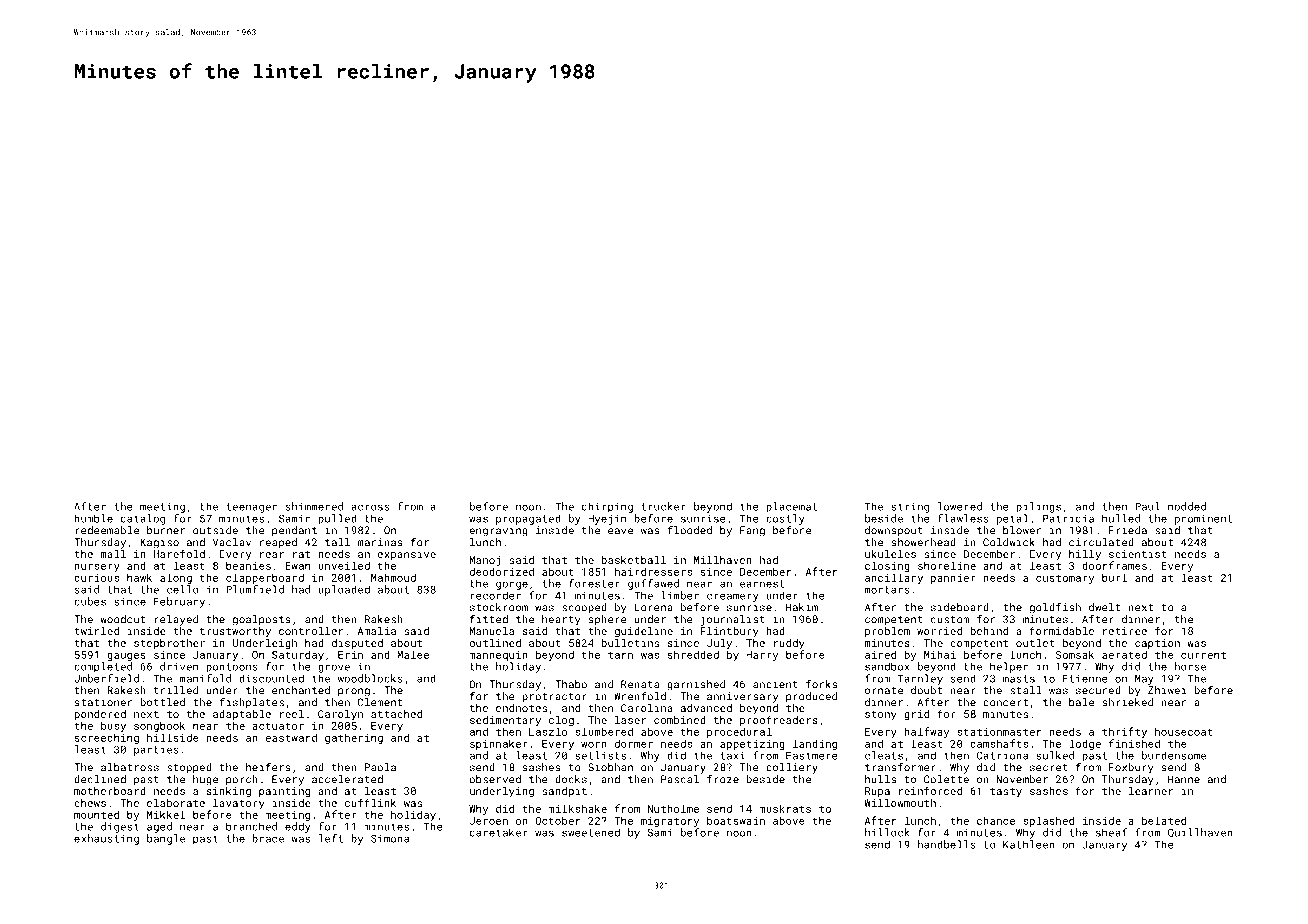 The width and height of the image is (1308, 924). What do you see at coordinates (1019, 679) in the image?
I see `masts` at bounding box center [1019, 679].
